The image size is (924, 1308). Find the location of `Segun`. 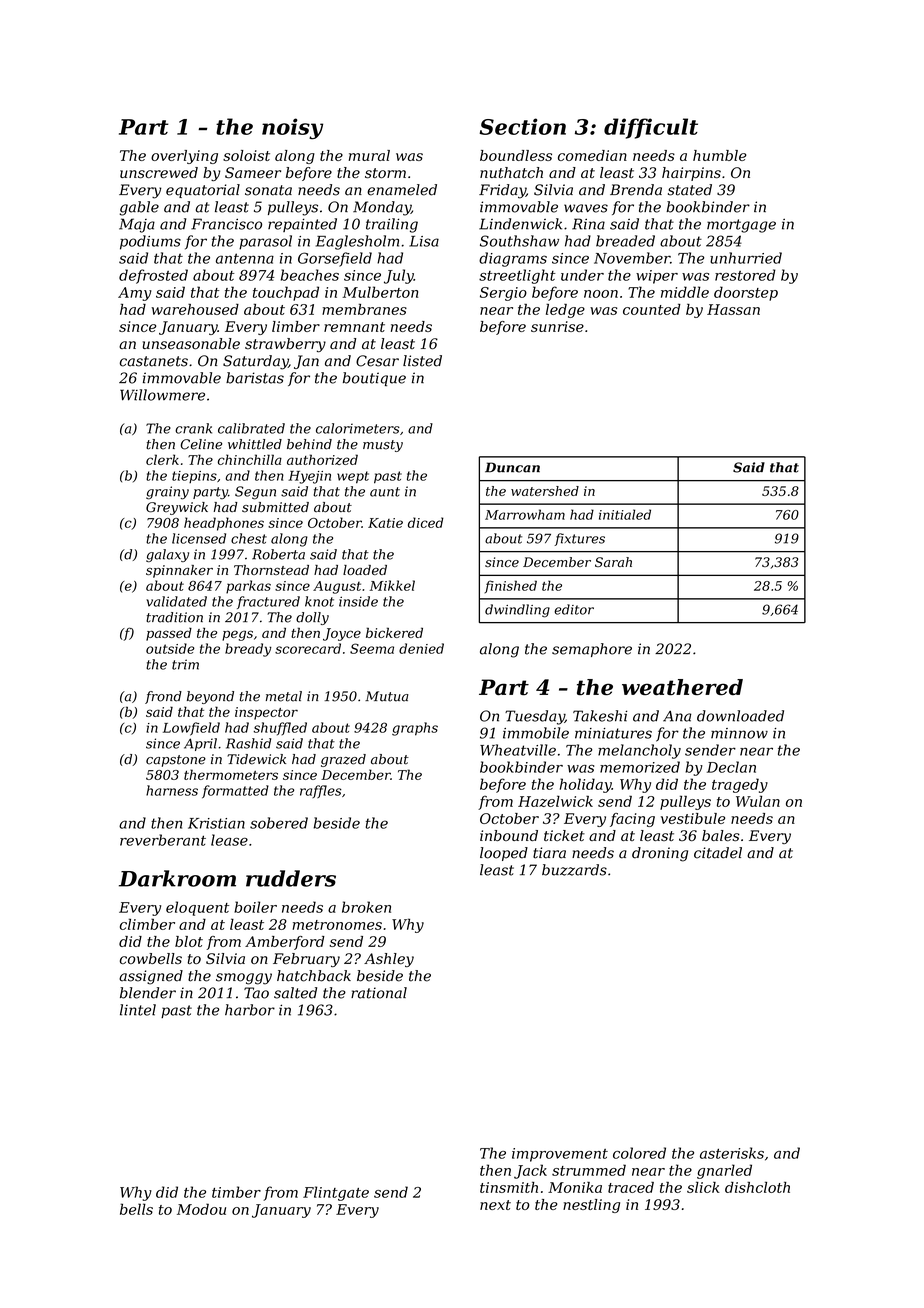

Segun is located at coordinates (255, 493).
